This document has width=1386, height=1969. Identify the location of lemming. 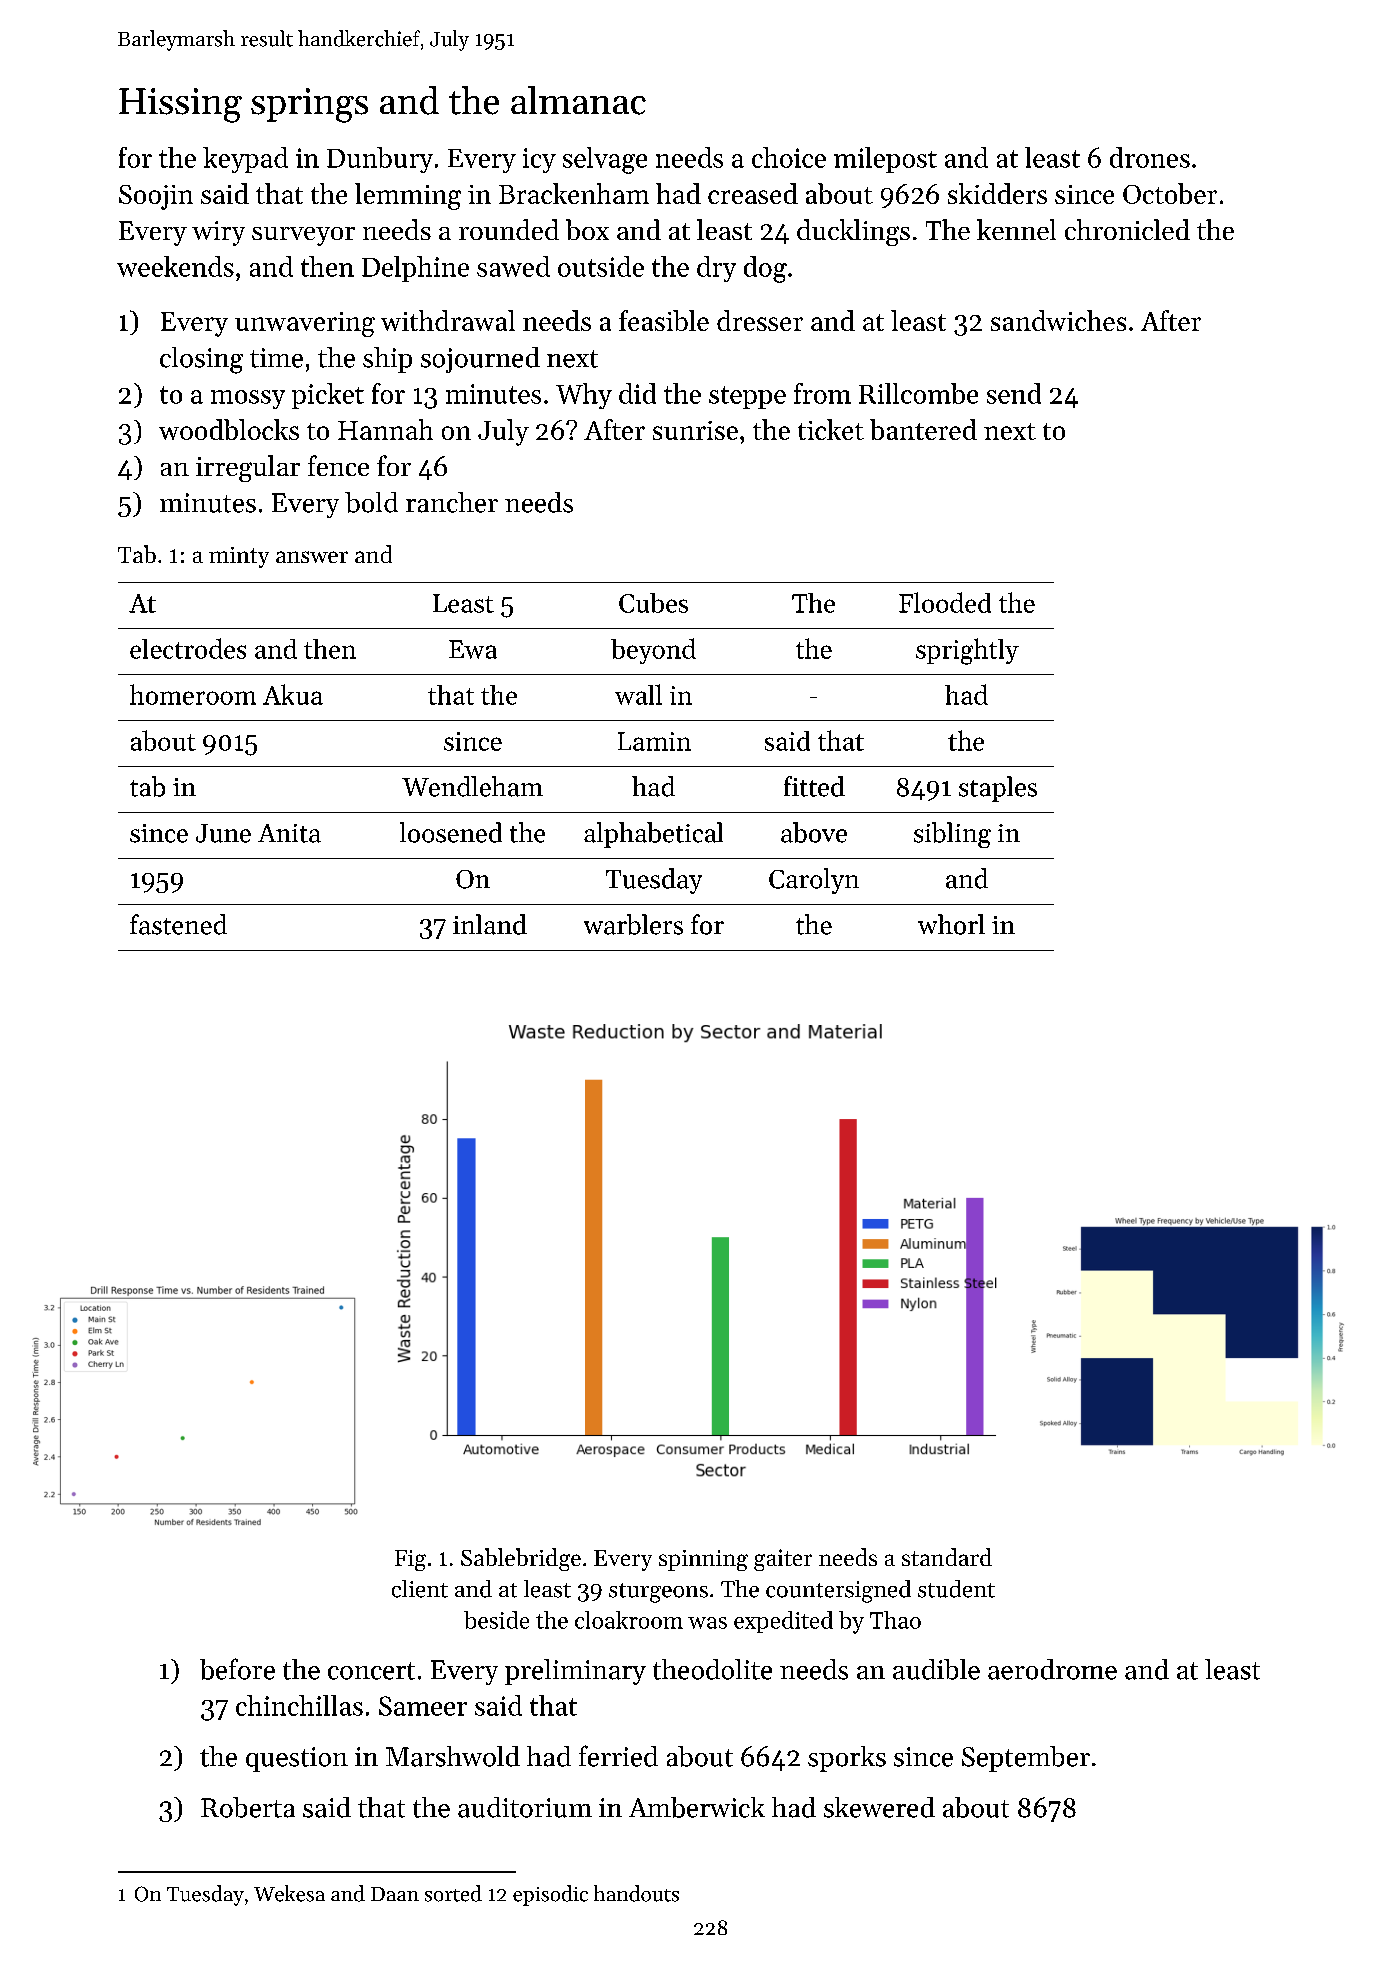
(408, 196).
